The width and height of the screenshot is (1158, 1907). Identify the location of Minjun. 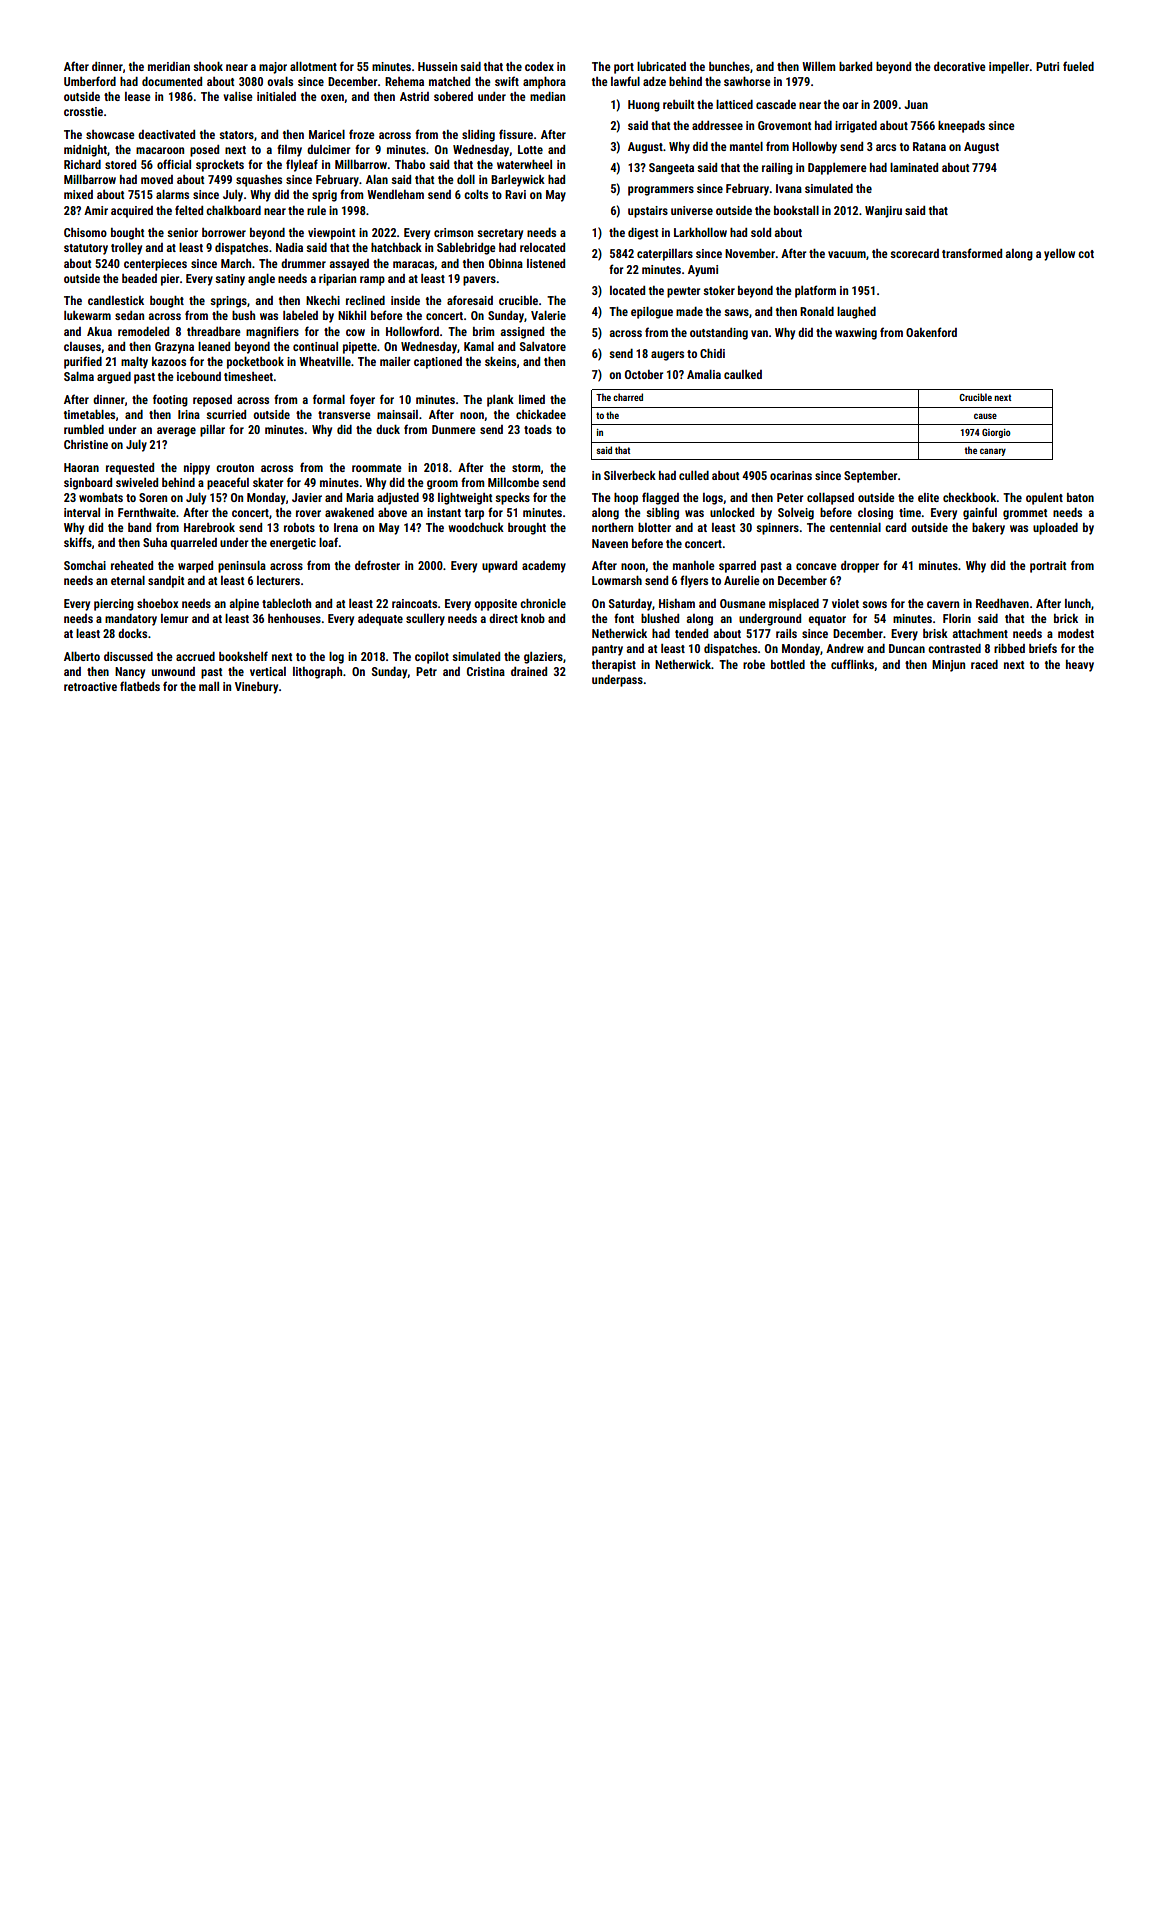
(948, 666).
